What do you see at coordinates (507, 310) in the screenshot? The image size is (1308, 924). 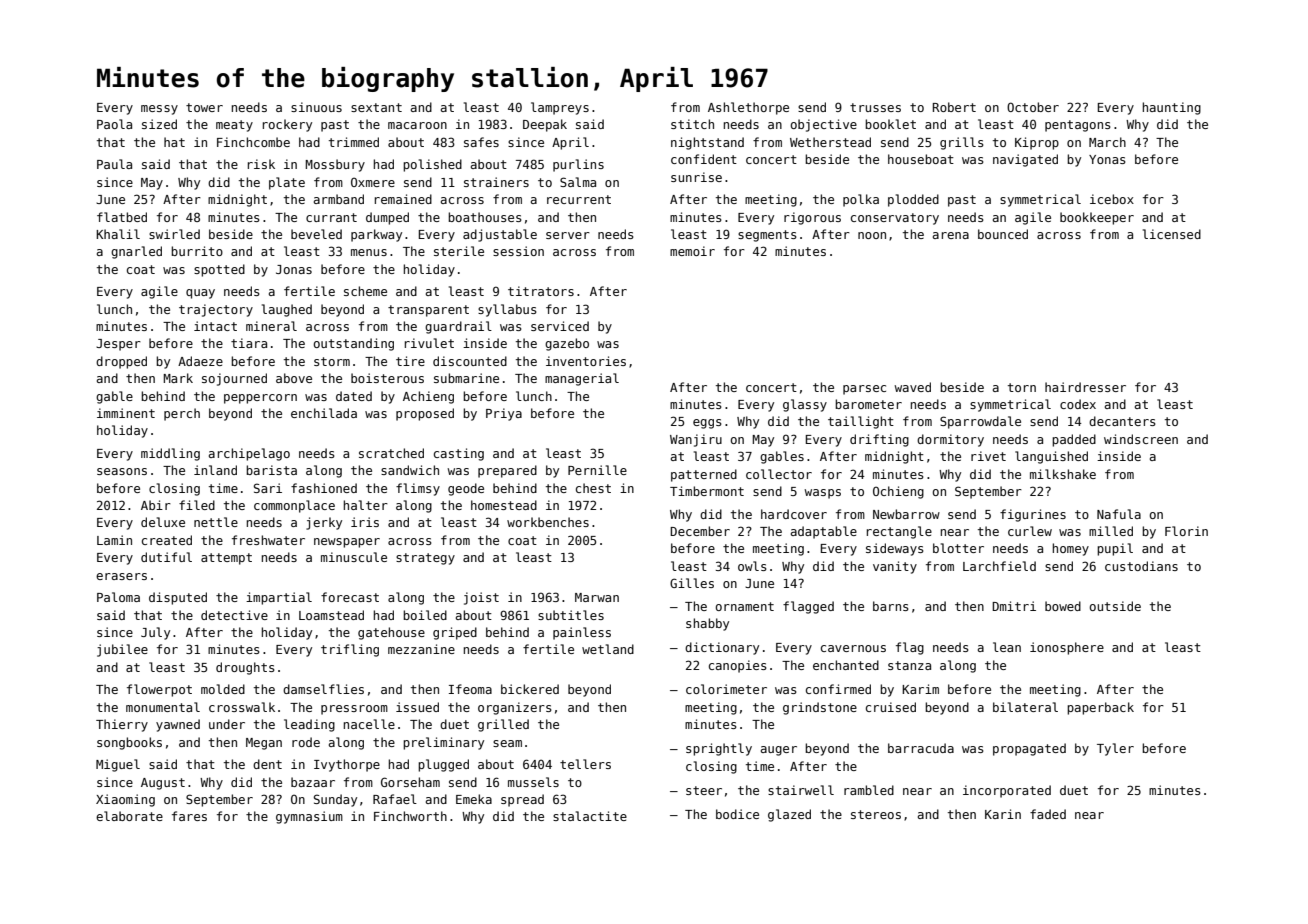 I see `syllabus` at bounding box center [507, 310].
